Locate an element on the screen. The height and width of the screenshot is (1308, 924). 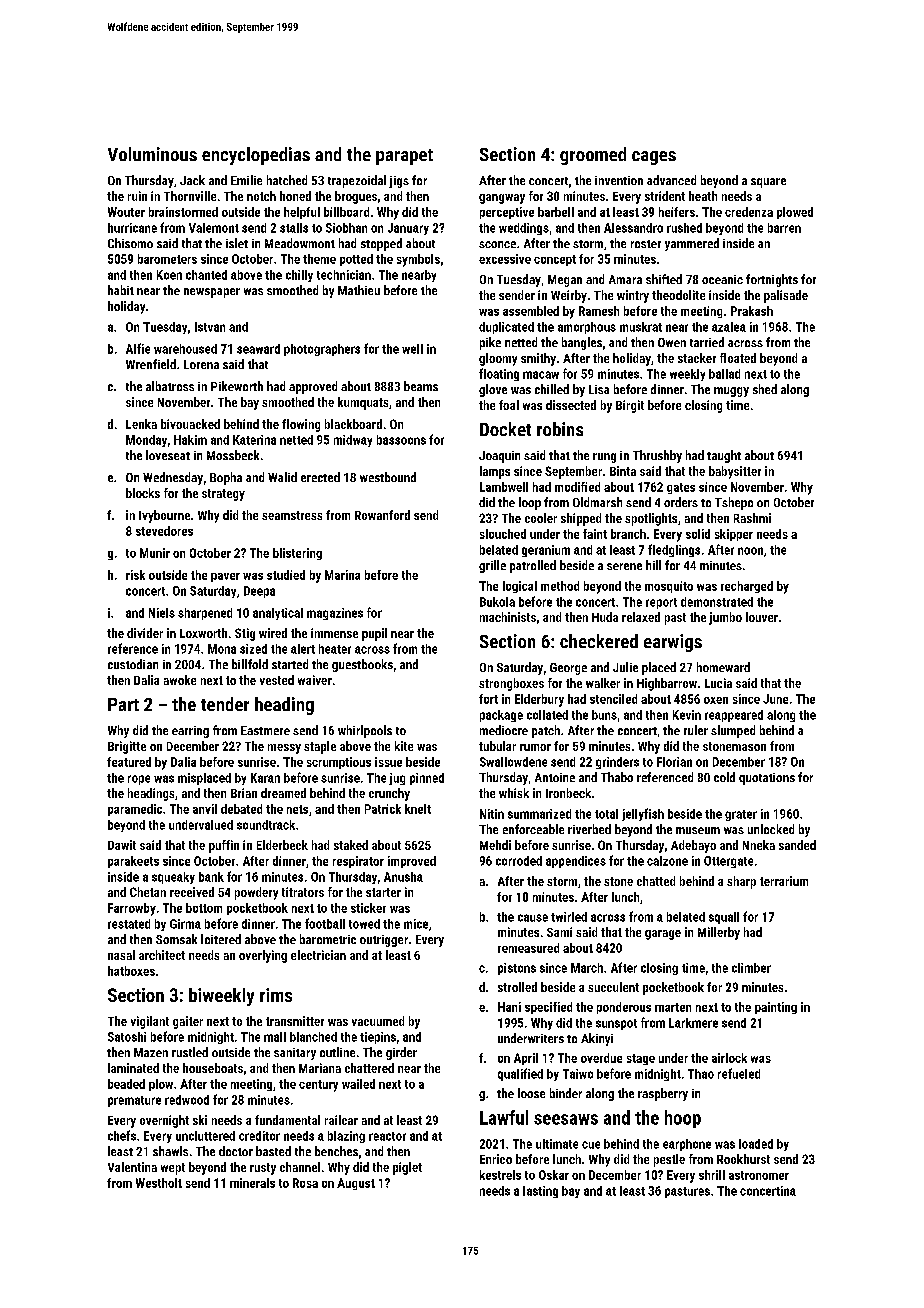
sanded is located at coordinates (797, 845).
